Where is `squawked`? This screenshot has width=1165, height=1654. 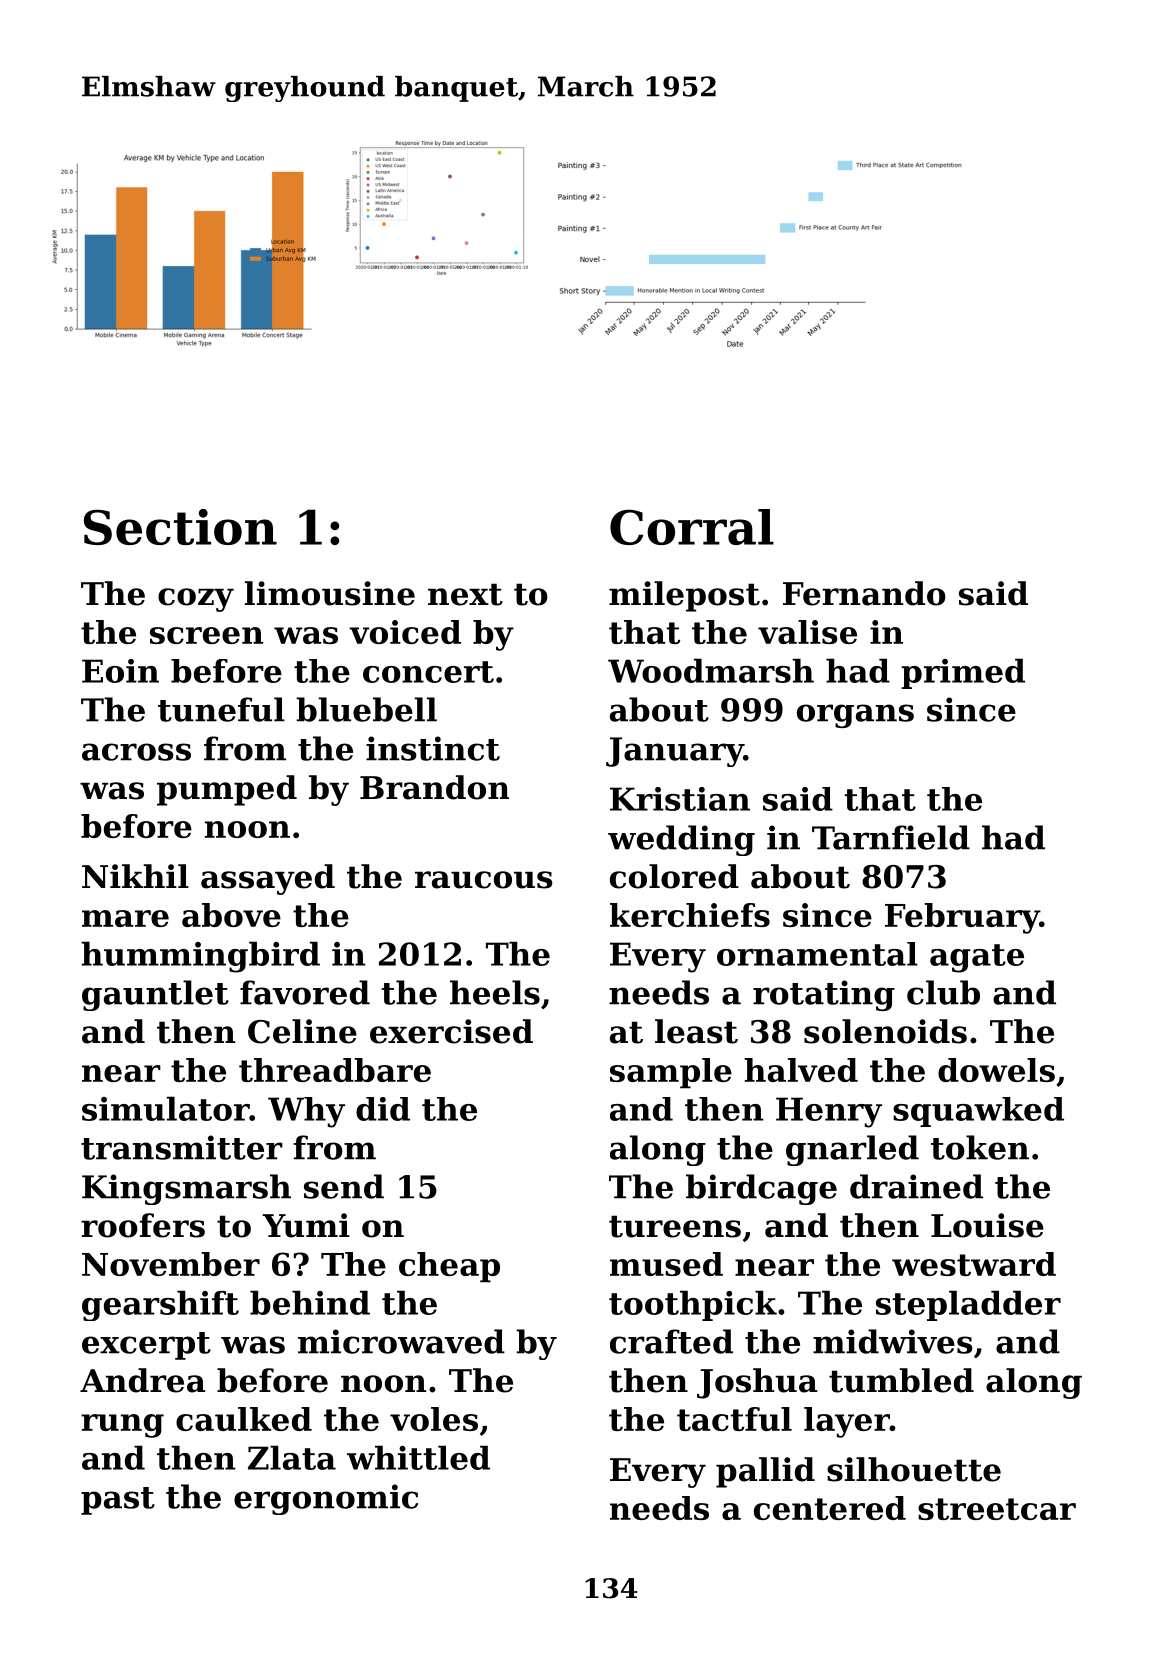 squawked is located at coordinates (978, 1112).
